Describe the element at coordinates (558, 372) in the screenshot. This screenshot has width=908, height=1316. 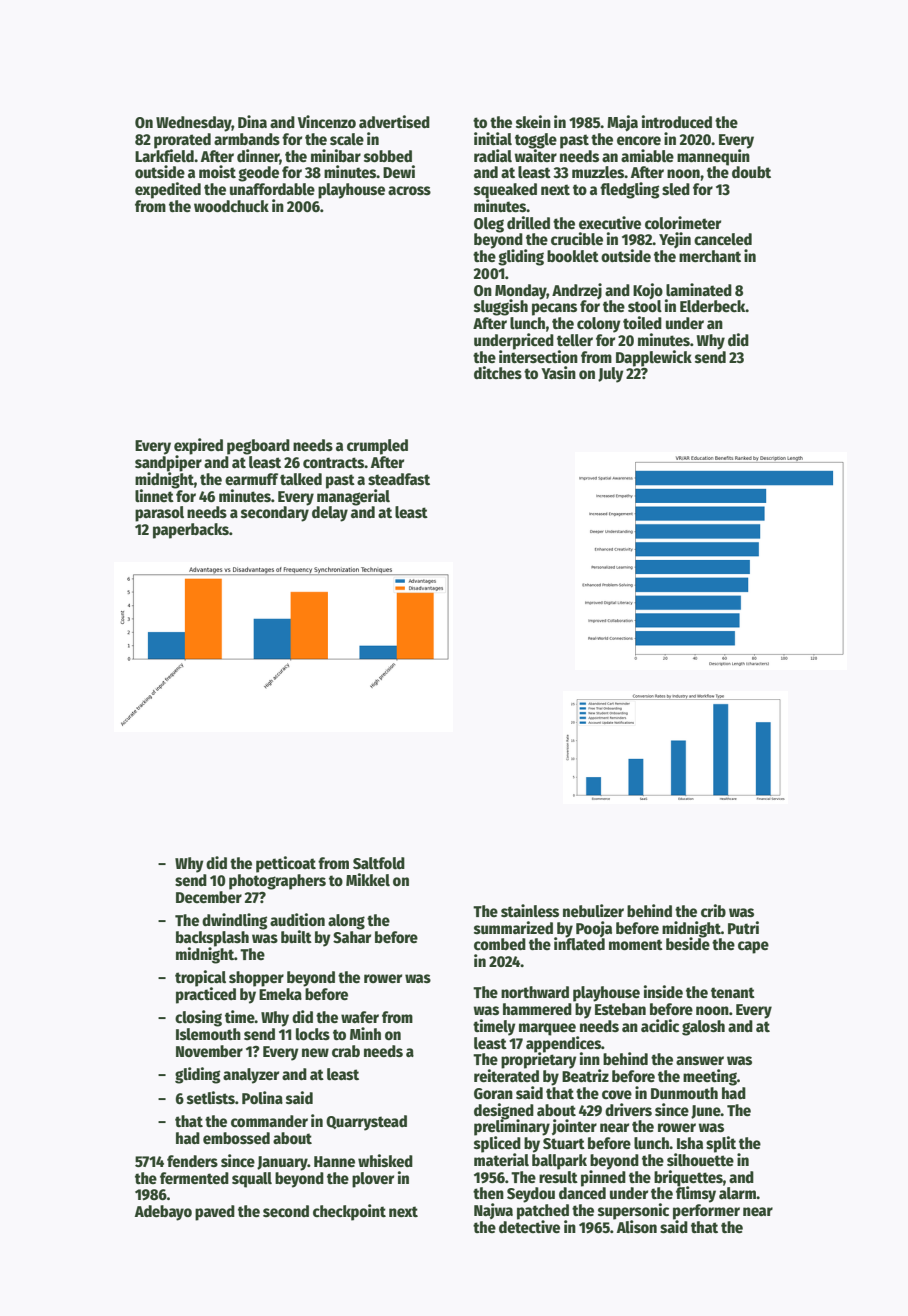
I see `Yasin` at that location.
